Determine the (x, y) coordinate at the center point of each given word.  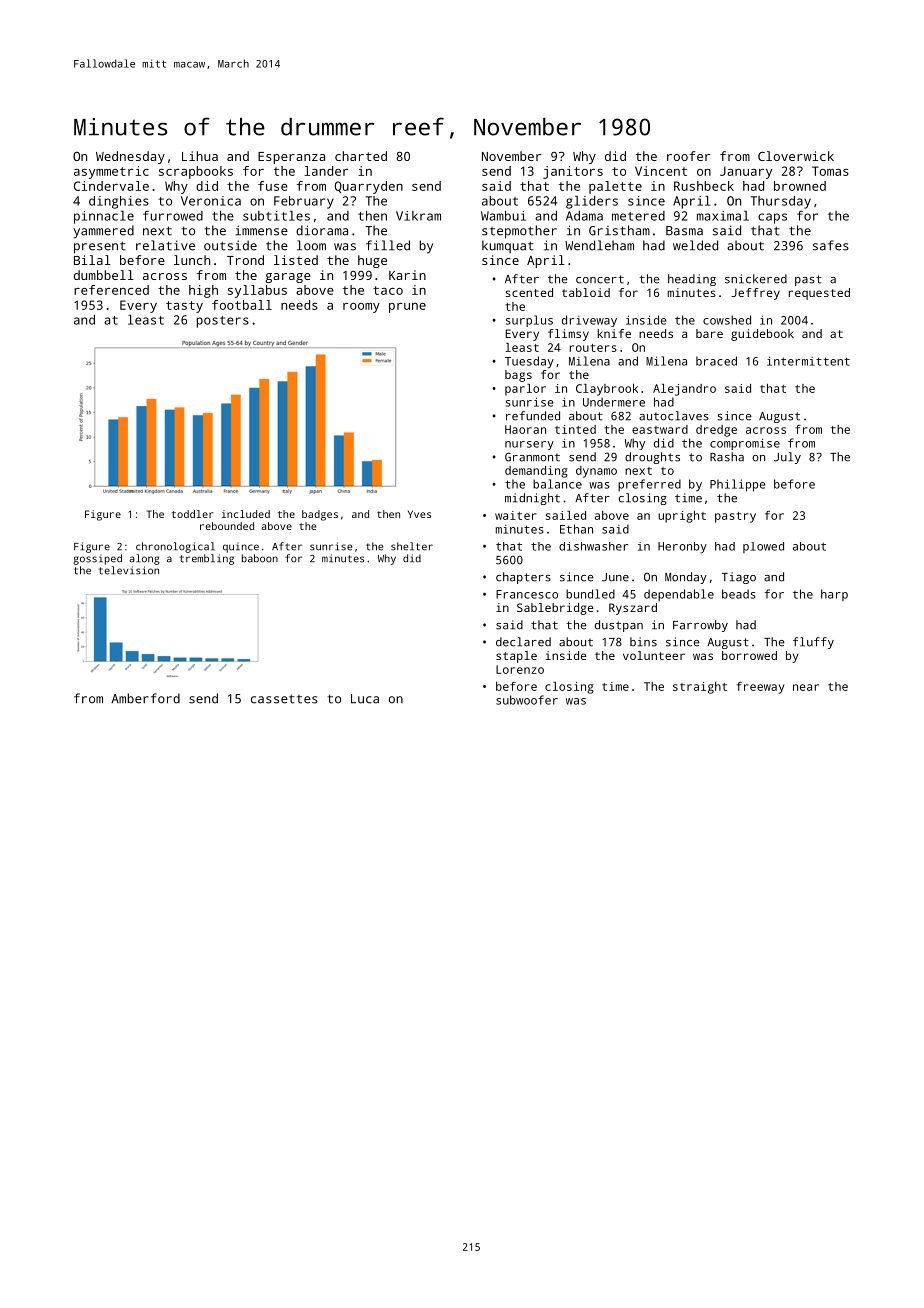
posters (222, 322)
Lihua (200, 156)
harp (834, 595)
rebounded (227, 526)
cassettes (284, 699)
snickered (756, 279)
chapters (523, 578)
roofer (688, 156)
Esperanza (291, 158)
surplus (529, 321)
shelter (412, 546)
